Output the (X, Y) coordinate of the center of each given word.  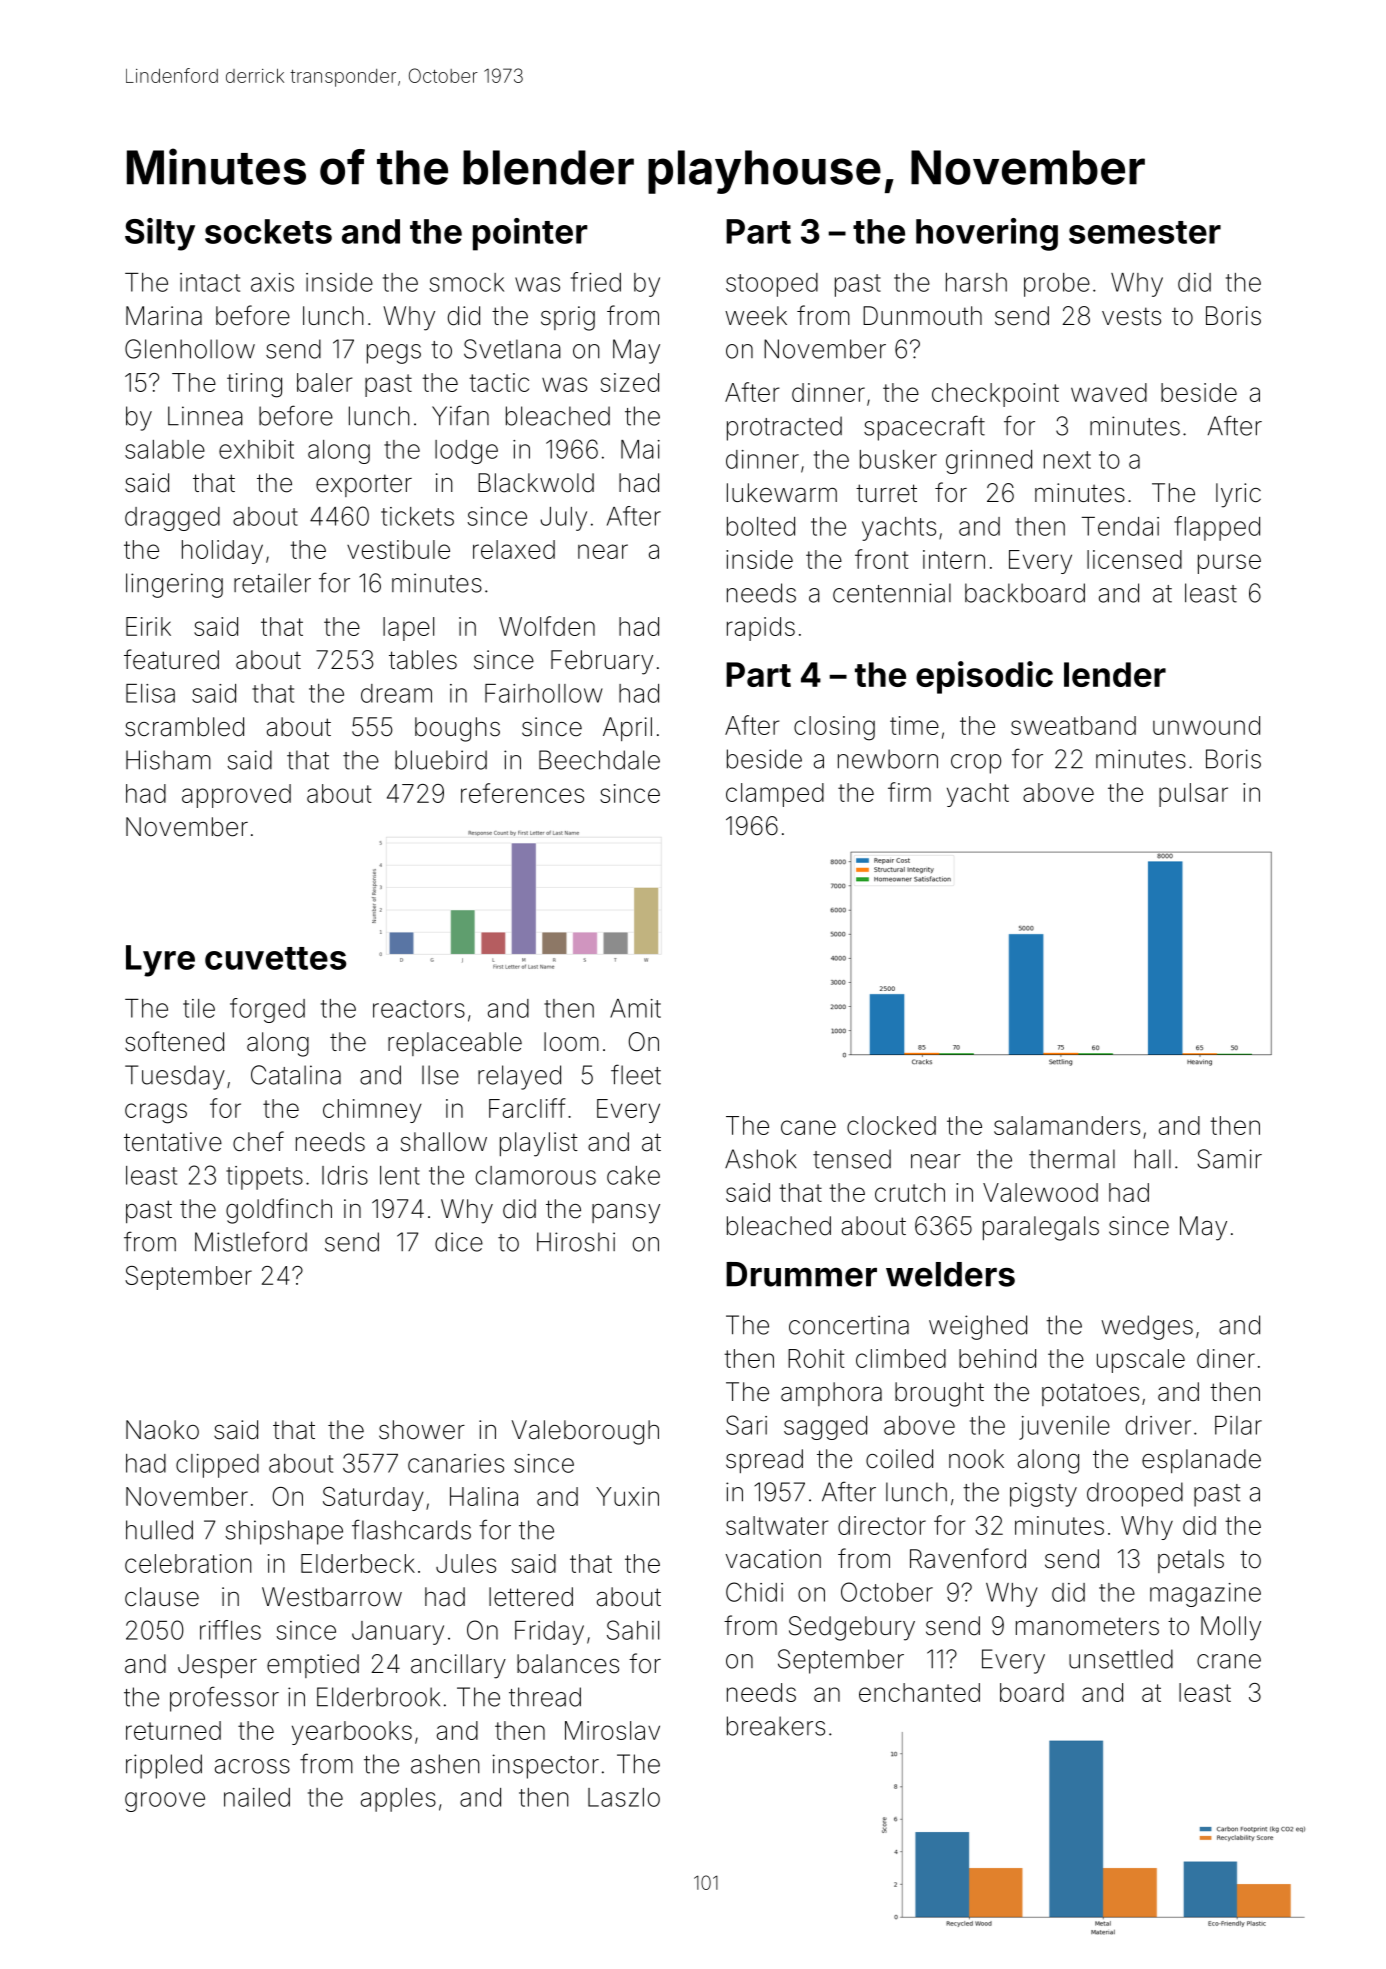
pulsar (1193, 795)
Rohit (816, 1358)
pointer (530, 234)
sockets (268, 231)
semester (1145, 232)
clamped (775, 795)
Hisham (168, 760)
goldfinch (279, 1211)
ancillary (458, 1666)
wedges (1147, 1327)
